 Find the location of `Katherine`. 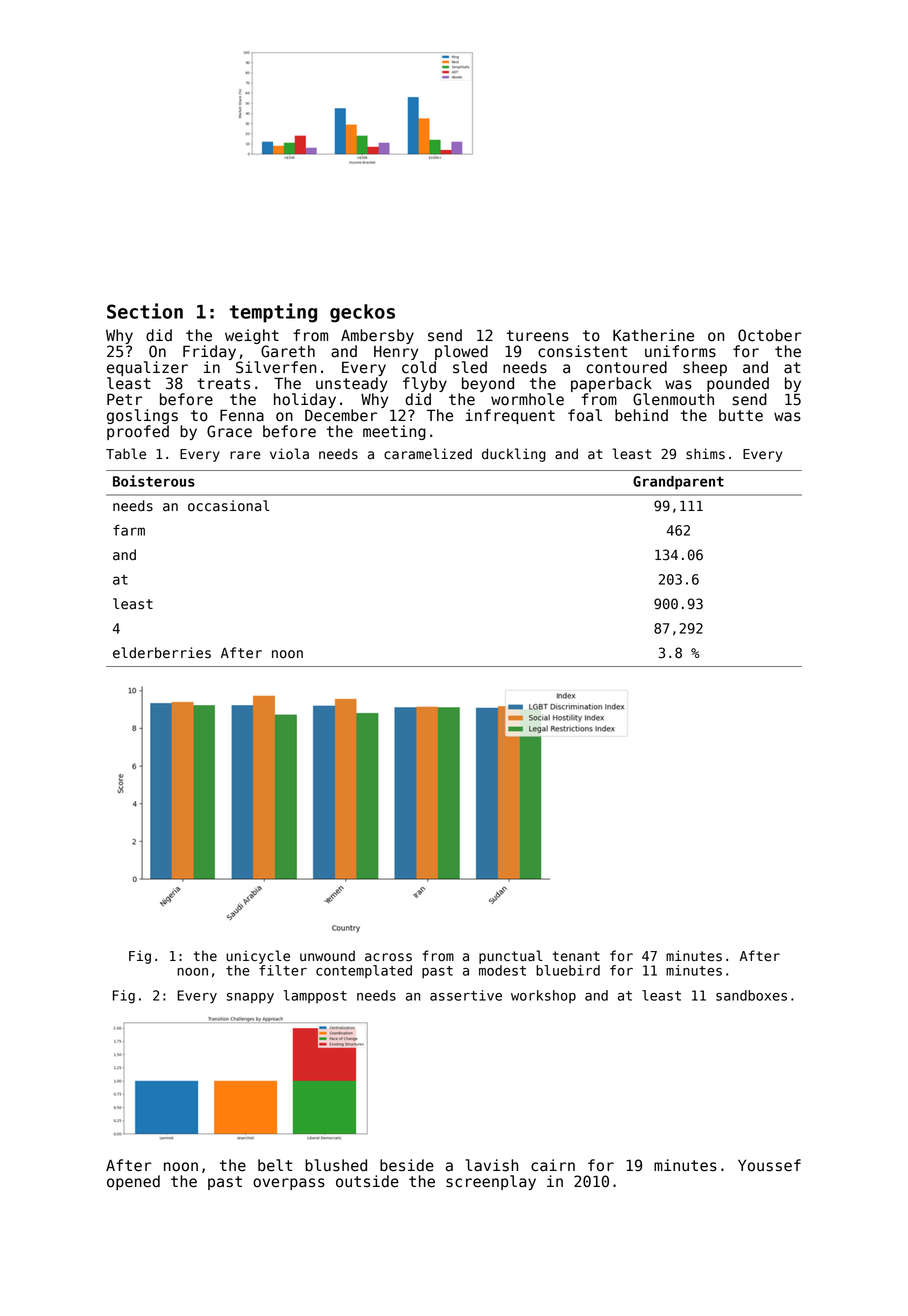

Katherine is located at coordinates (653, 335).
